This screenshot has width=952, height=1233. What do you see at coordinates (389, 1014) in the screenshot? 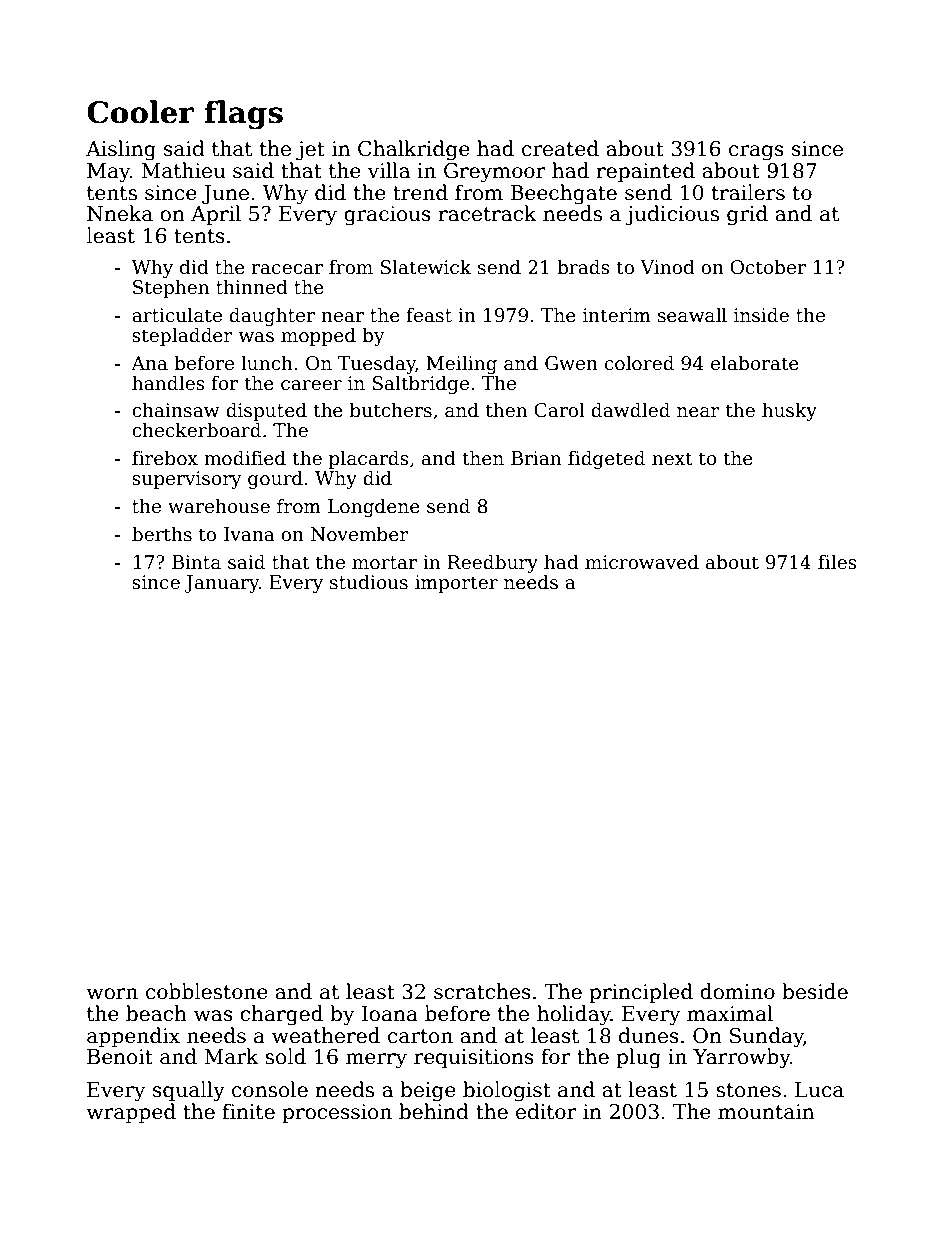
I see `Ioana` at bounding box center [389, 1014].
